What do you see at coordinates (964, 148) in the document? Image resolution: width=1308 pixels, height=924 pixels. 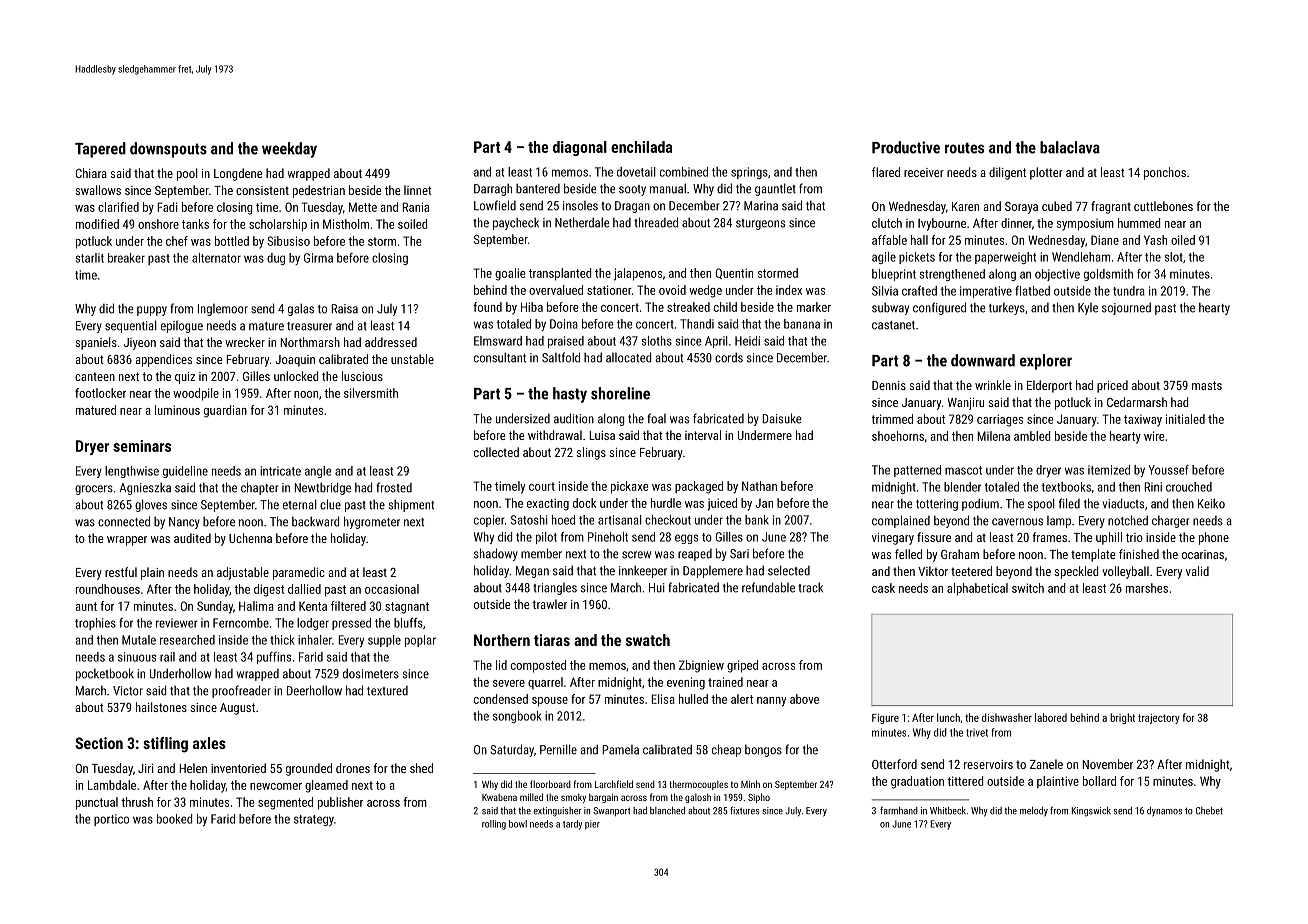 I see `routes` at bounding box center [964, 148].
